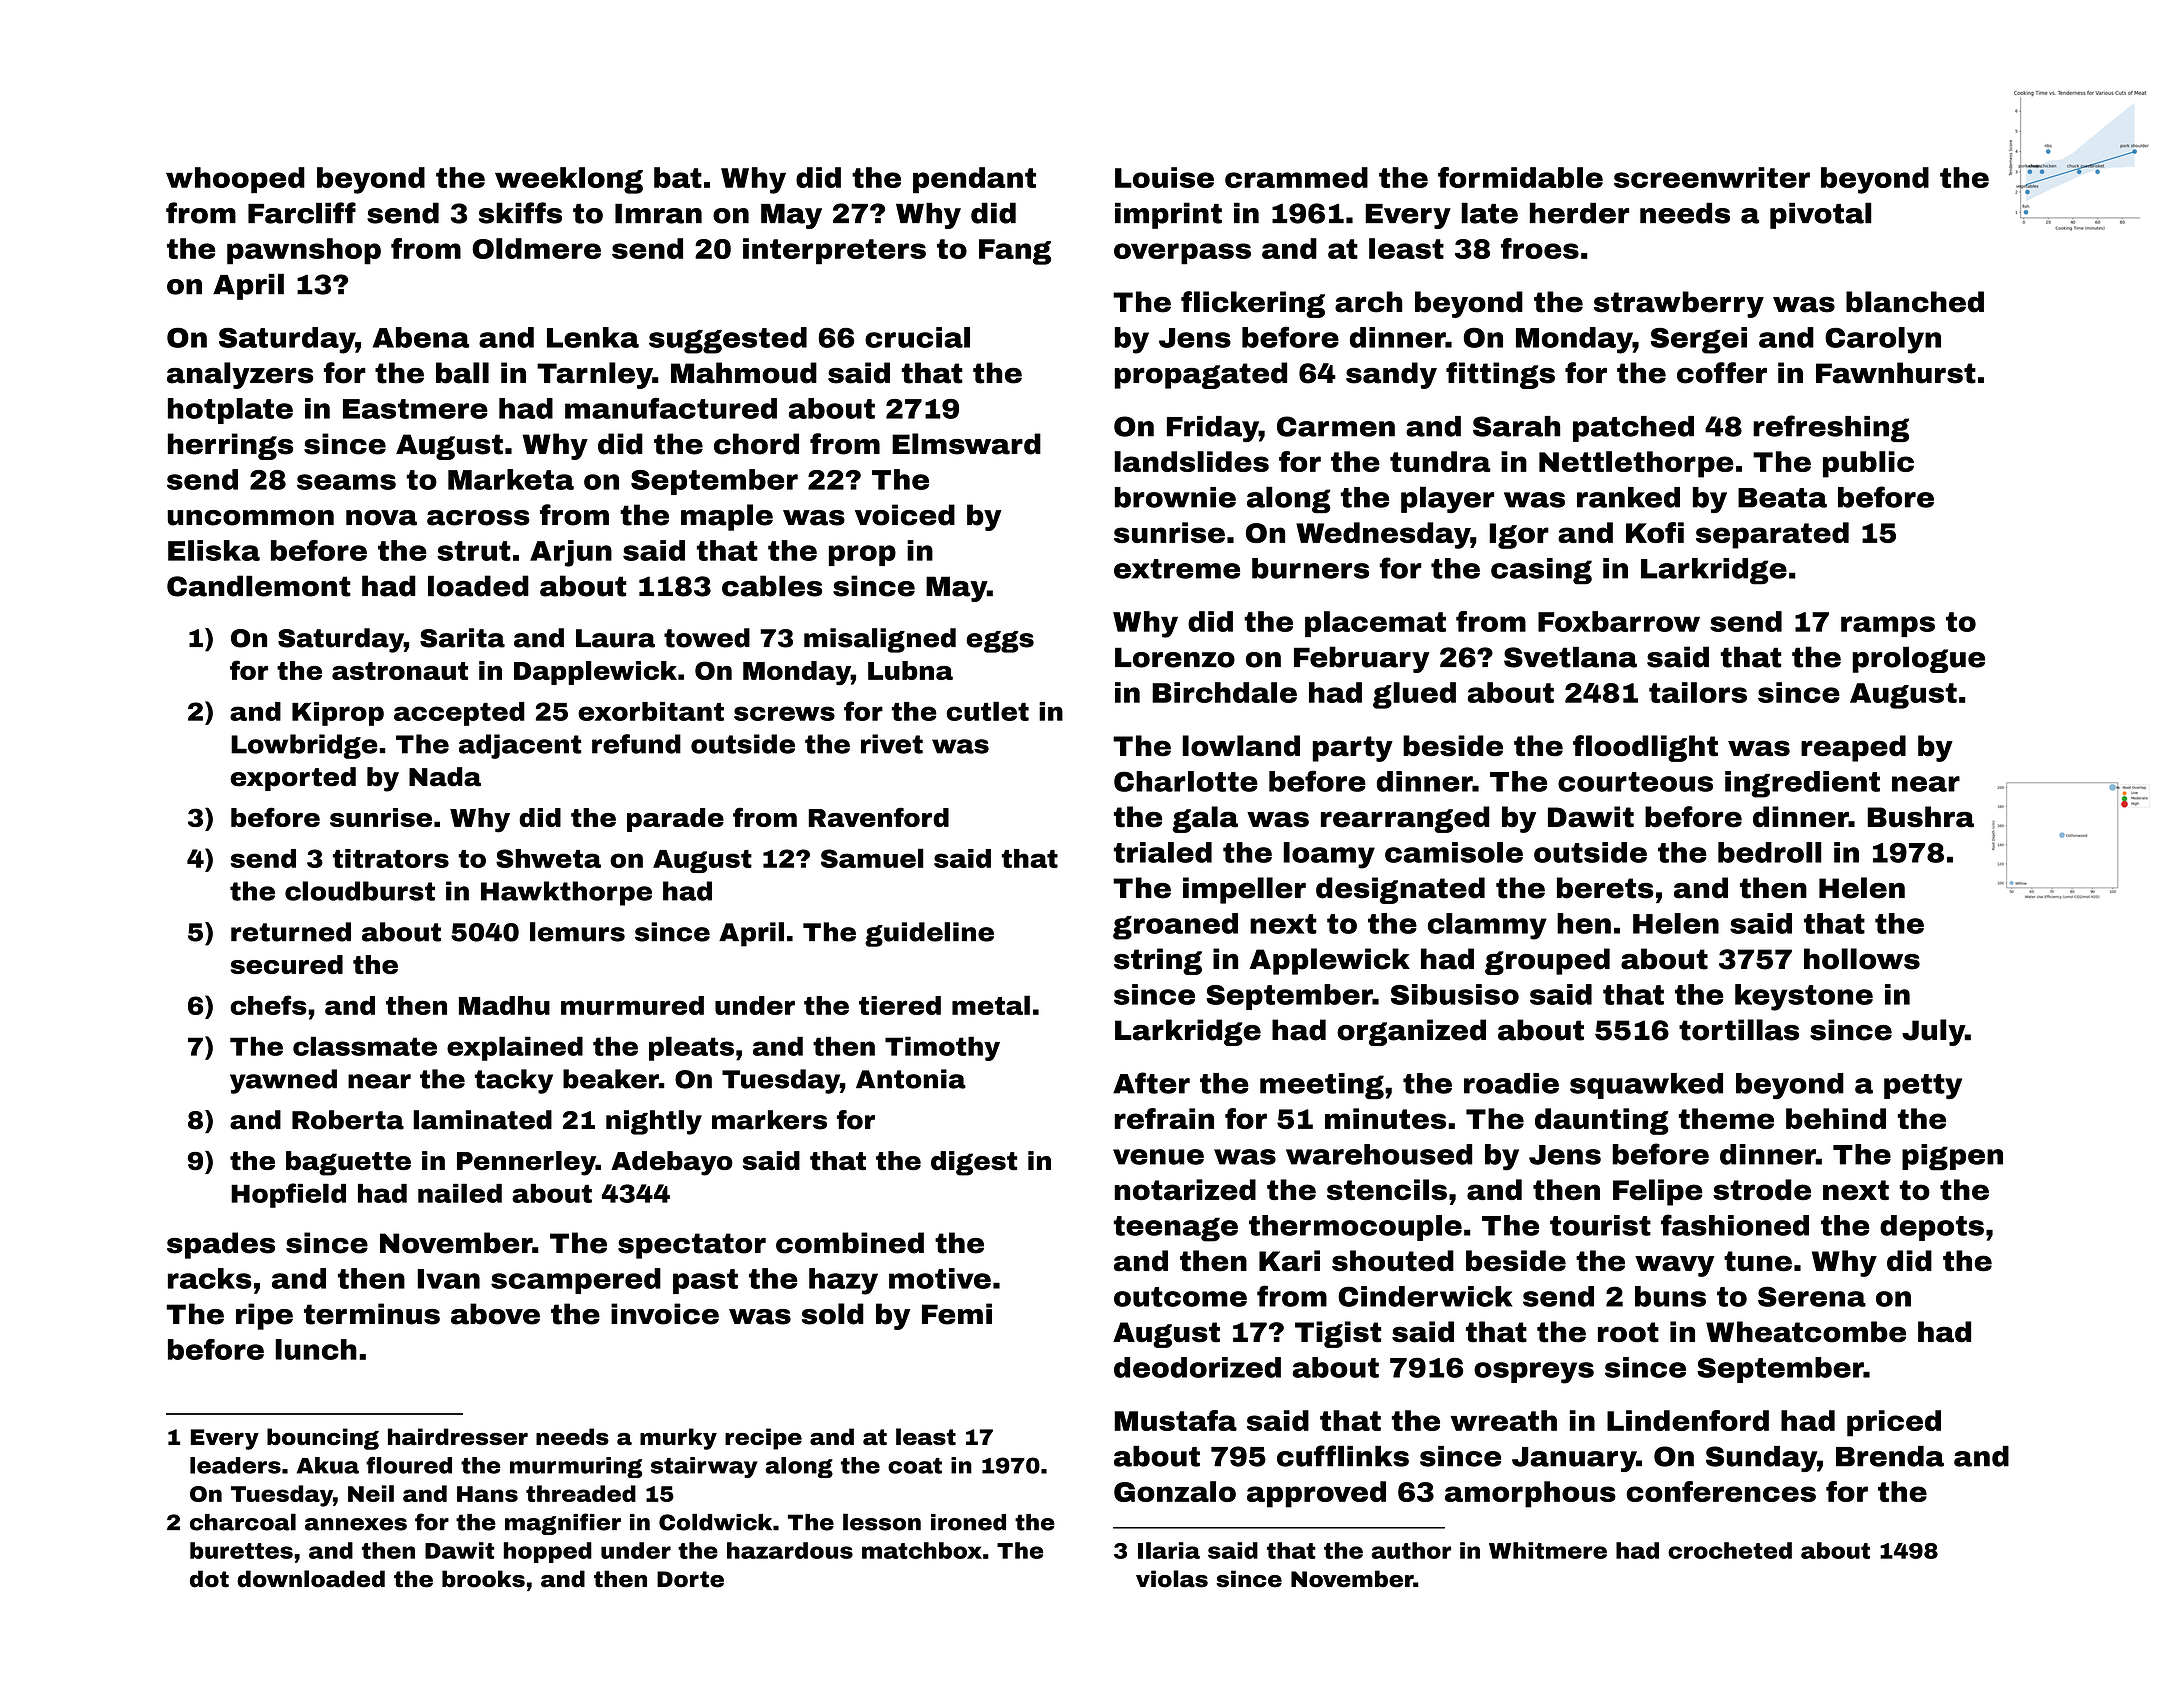 Image resolution: width=2178 pixels, height=1683 pixels. Describe the element at coordinates (966, 444) in the screenshot. I see `Elmsward` at that location.
